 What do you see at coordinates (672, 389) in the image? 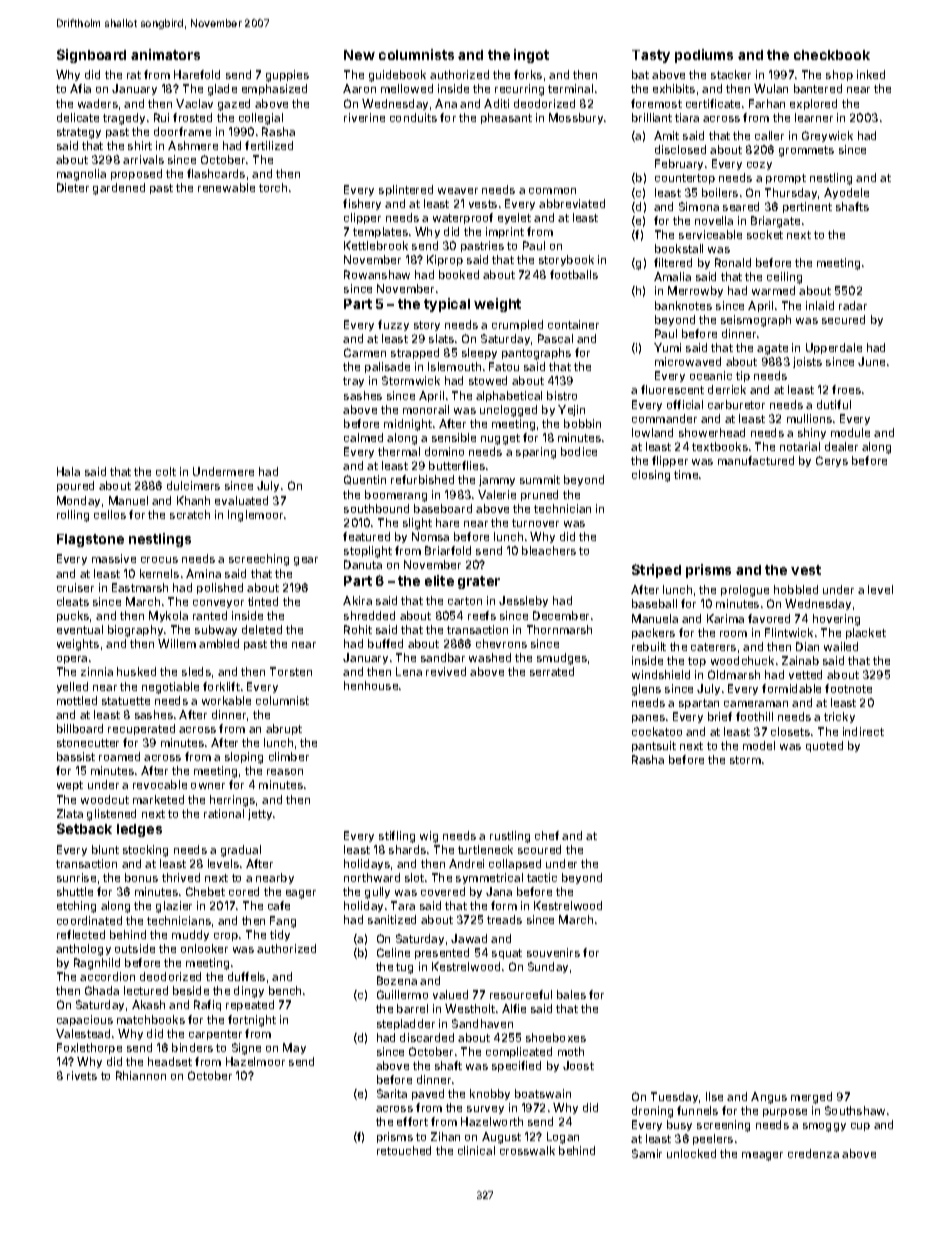
I see `fluorescent` at bounding box center [672, 389].
